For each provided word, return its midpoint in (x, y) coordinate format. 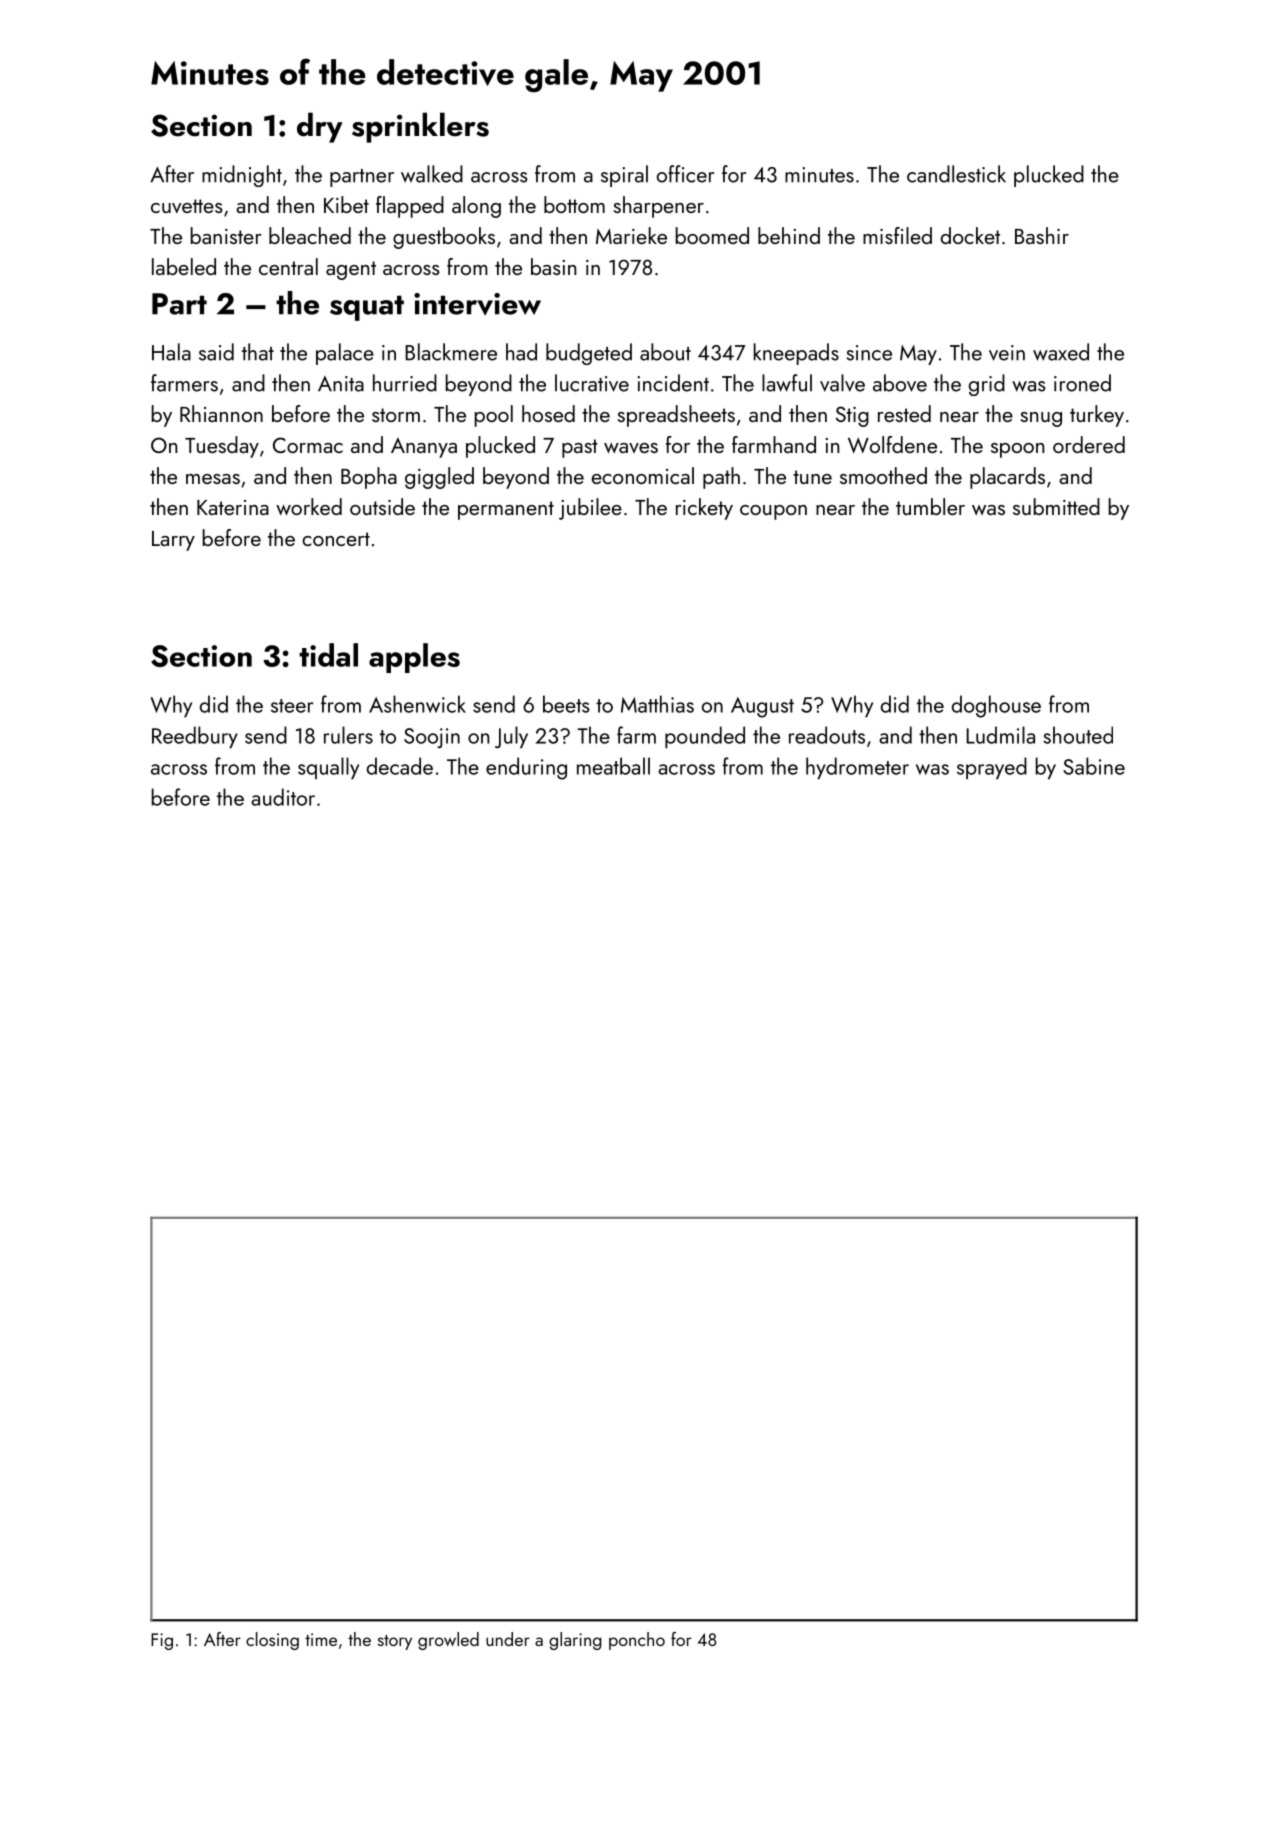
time (321, 1639)
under (508, 1639)
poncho (637, 1641)
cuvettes (187, 206)
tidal (328, 655)
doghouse (996, 706)
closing (272, 1641)
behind (789, 235)
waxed (1061, 352)
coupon (773, 512)
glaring (575, 1641)
